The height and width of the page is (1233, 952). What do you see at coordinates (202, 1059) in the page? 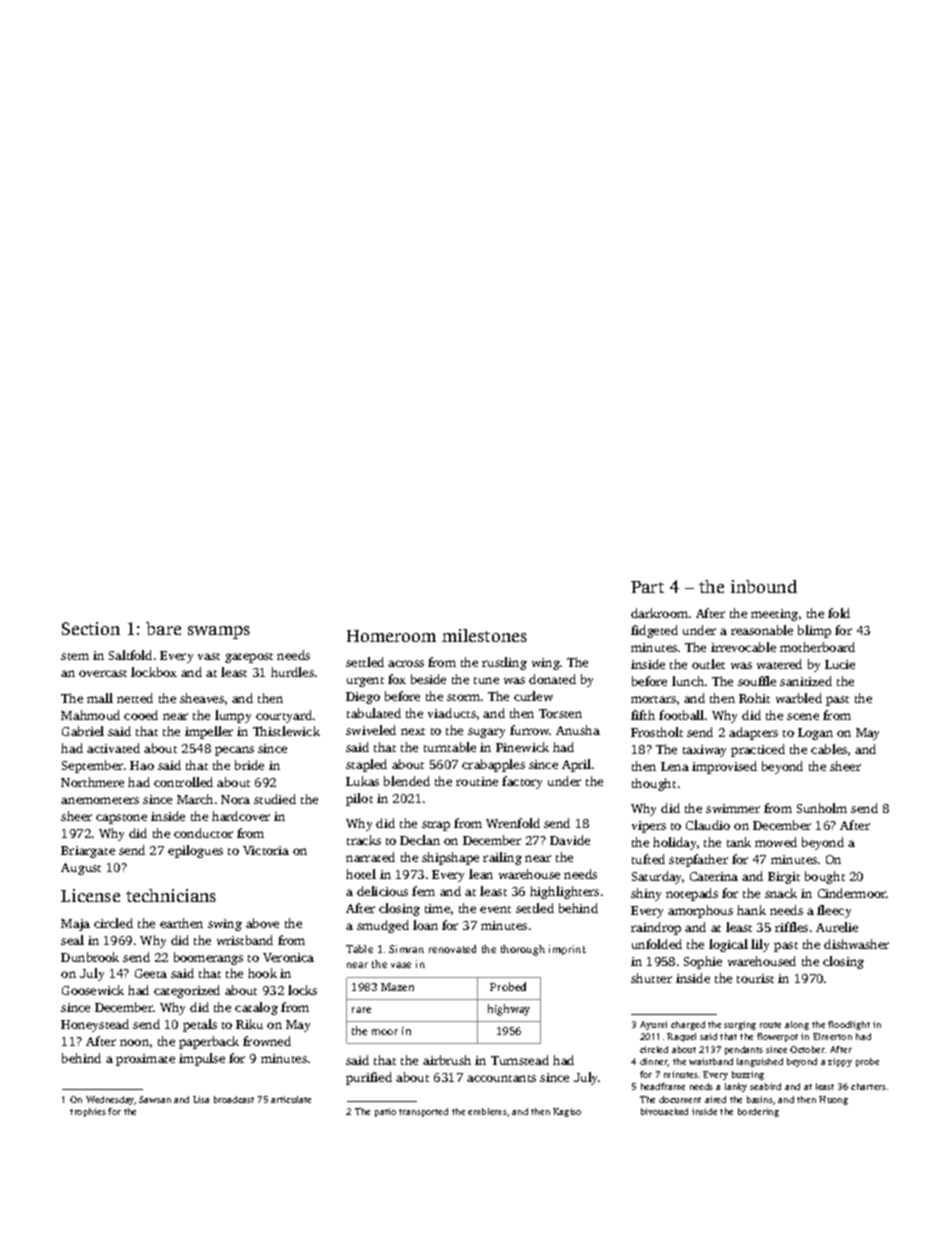
I see `impulse` at bounding box center [202, 1059].
